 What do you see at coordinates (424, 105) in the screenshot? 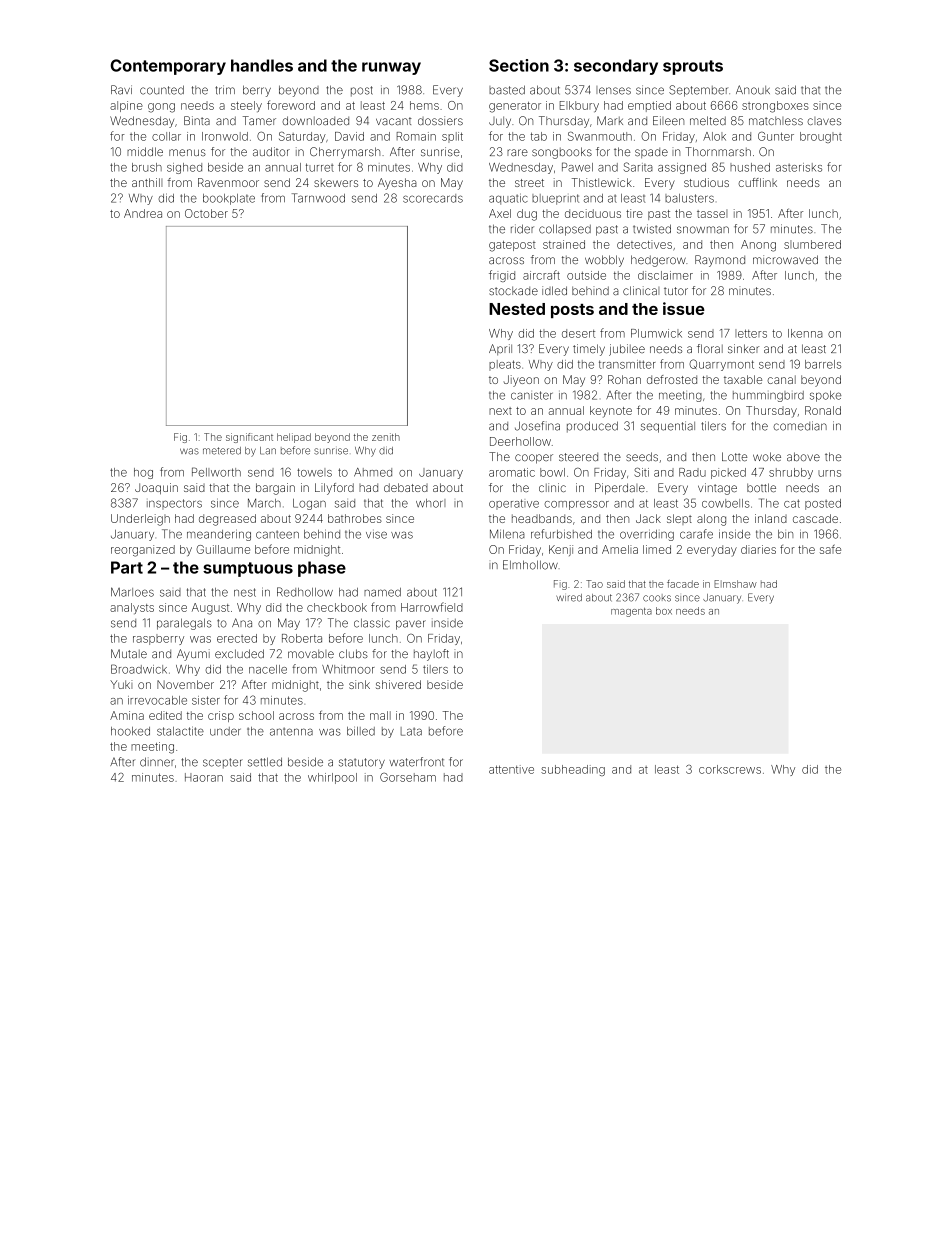
I see `hems` at bounding box center [424, 105].
